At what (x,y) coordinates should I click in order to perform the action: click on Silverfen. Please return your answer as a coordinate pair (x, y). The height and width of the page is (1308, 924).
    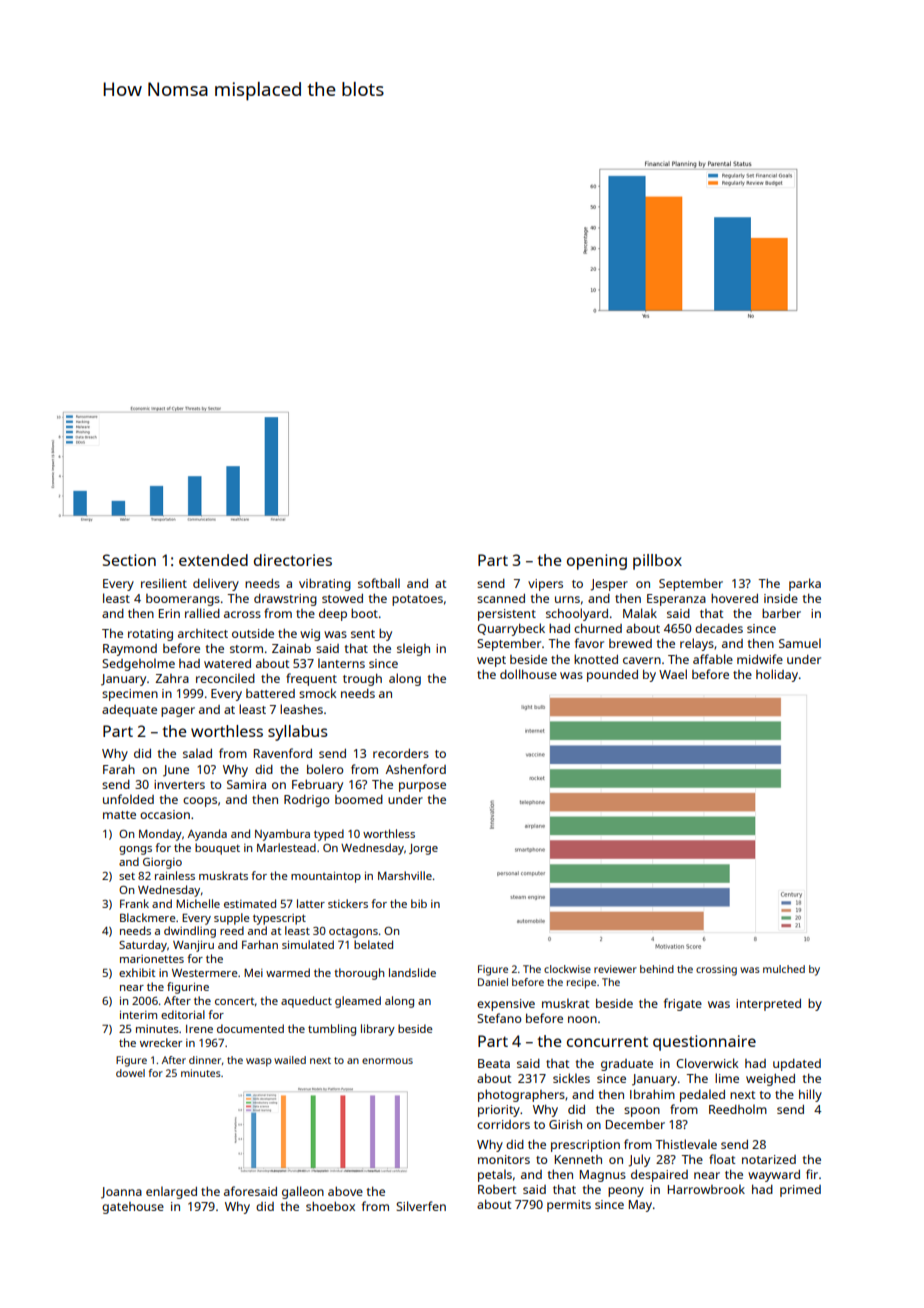
    Looking at the image, I should click on (421, 1206).
